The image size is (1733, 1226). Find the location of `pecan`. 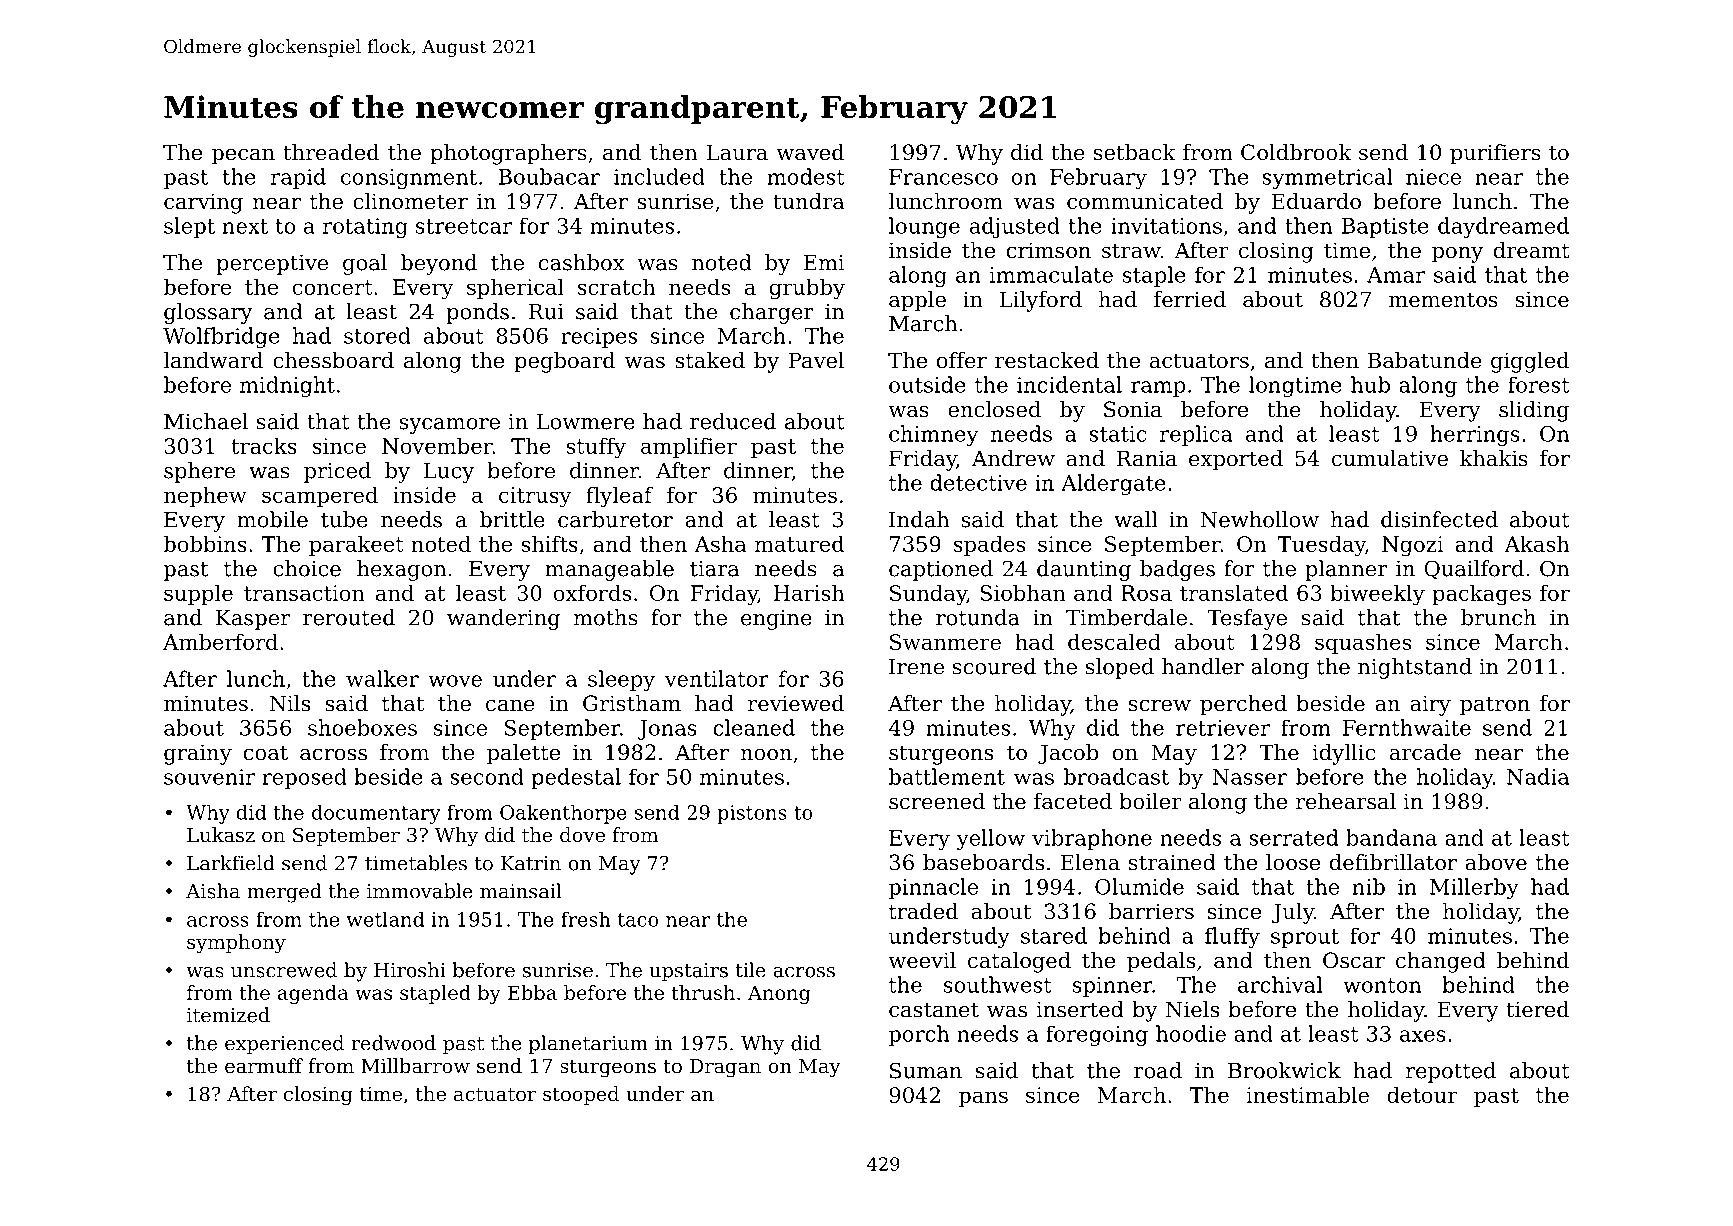

pecan is located at coordinates (243, 157).
